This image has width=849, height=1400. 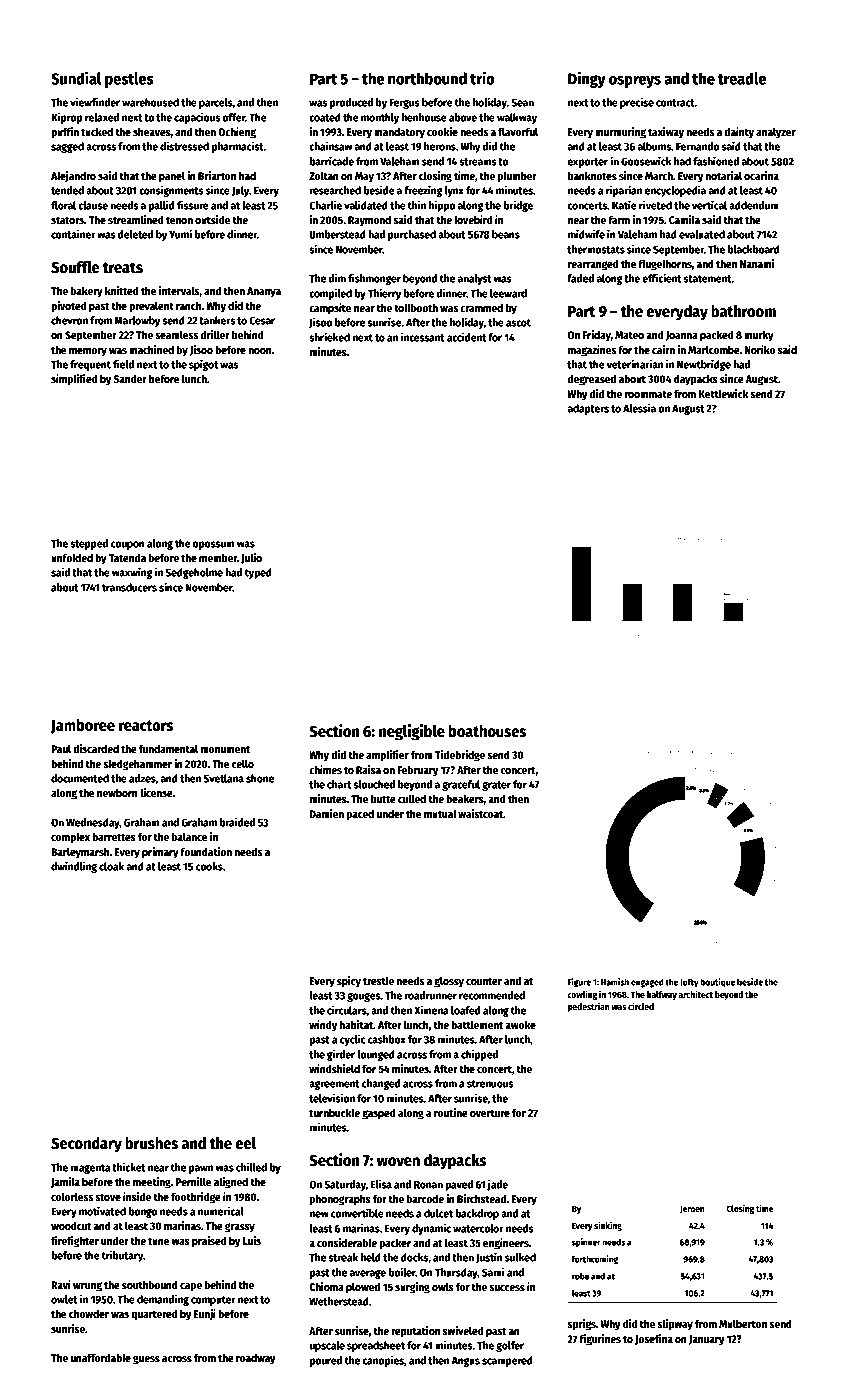 What do you see at coordinates (329, 337) in the image?
I see `shrieked` at bounding box center [329, 337].
